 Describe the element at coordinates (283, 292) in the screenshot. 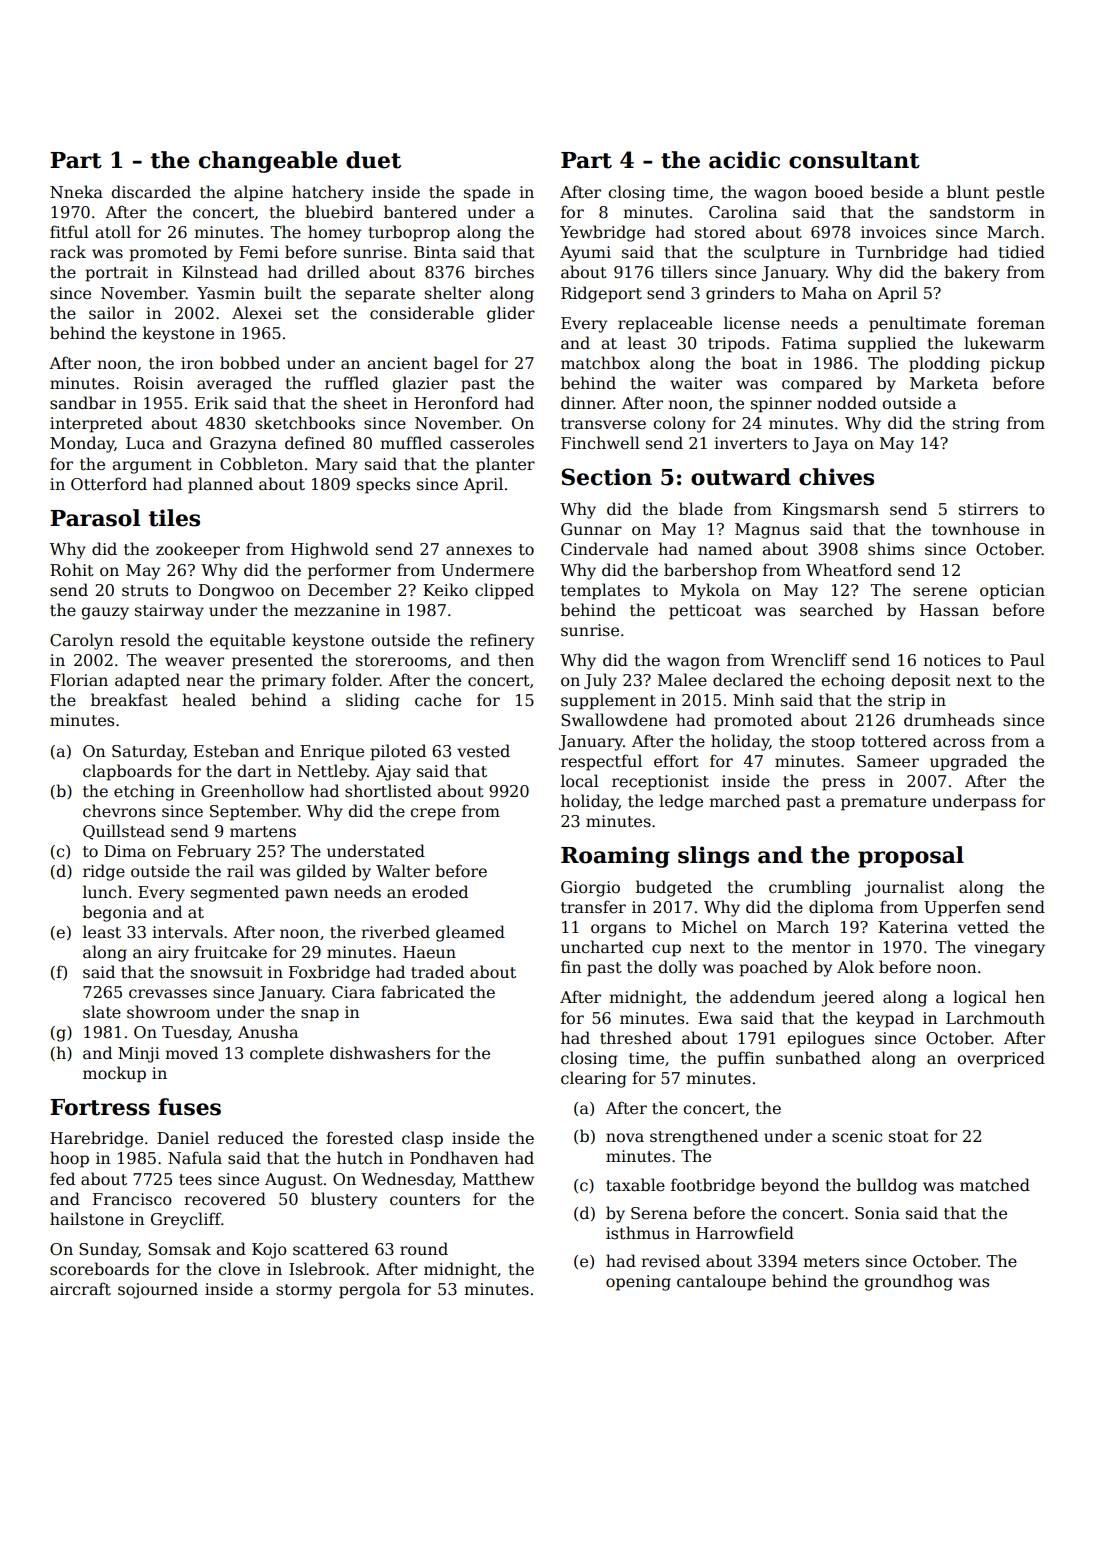

I see `built` at that location.
